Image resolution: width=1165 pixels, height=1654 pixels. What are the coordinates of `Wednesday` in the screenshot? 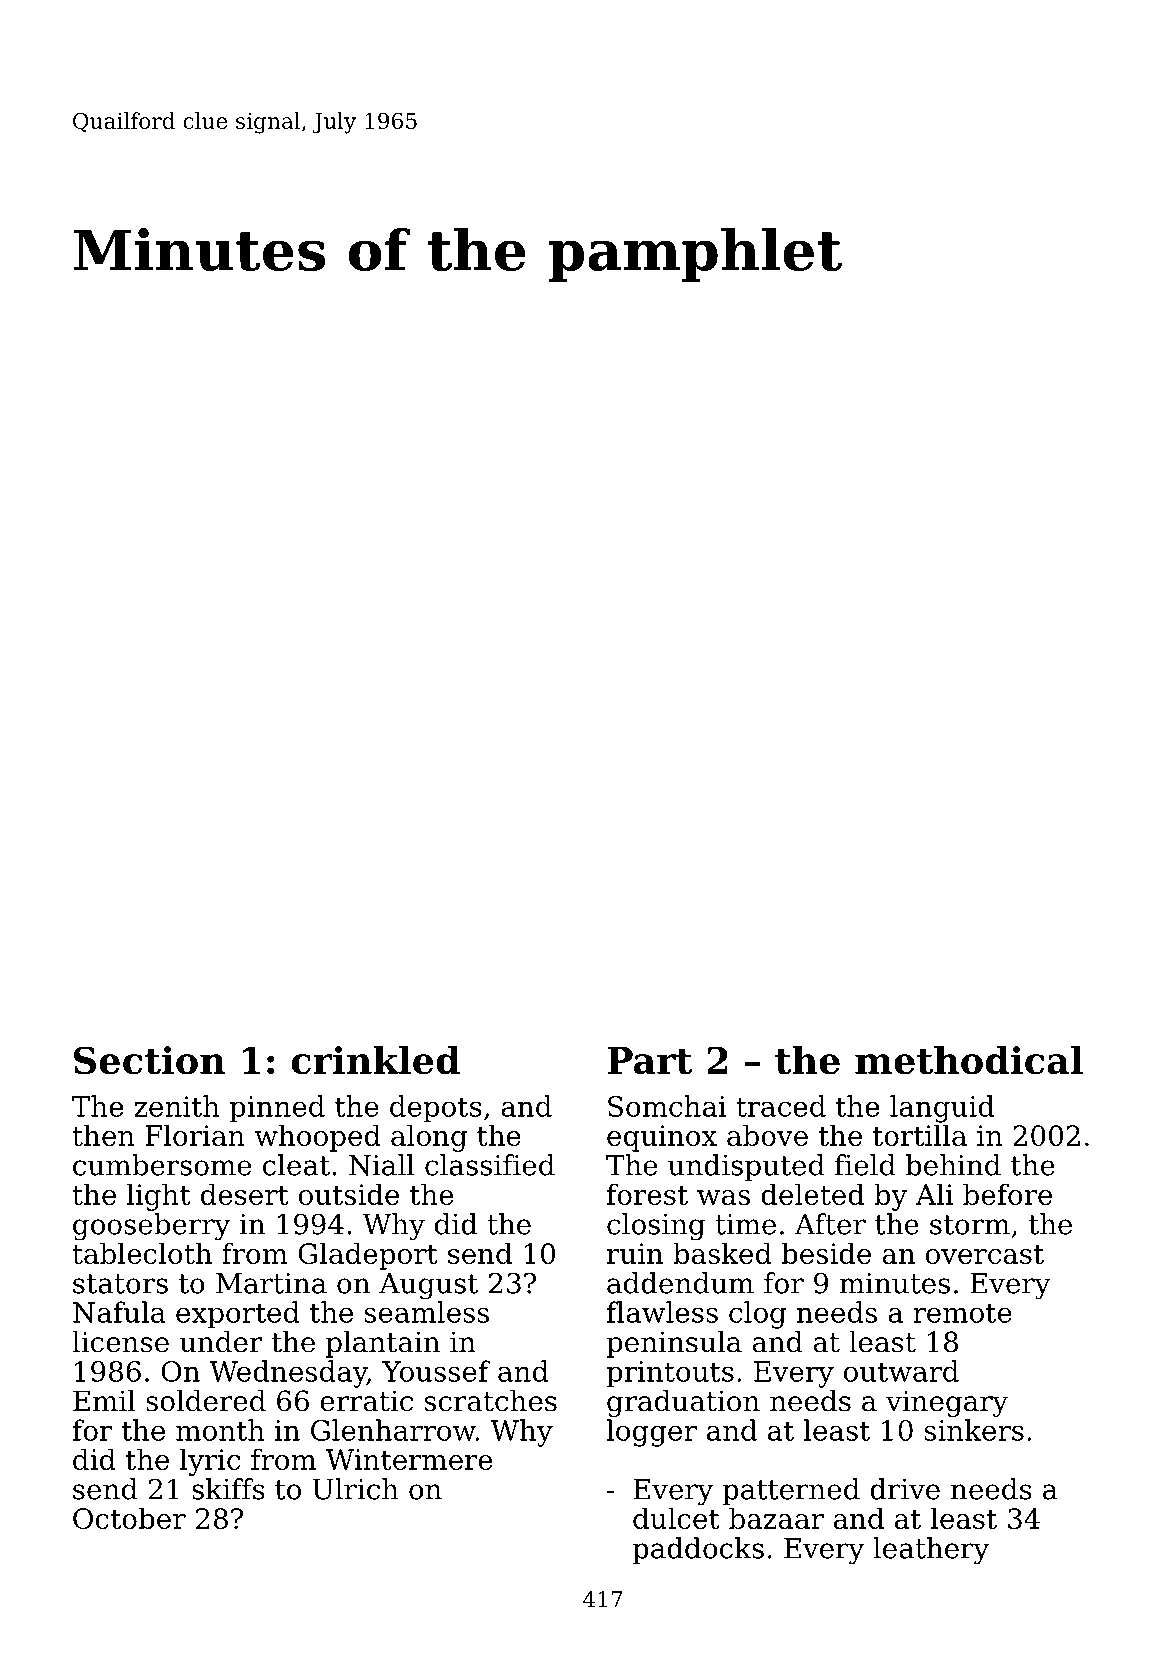 It's located at (288, 1374).
